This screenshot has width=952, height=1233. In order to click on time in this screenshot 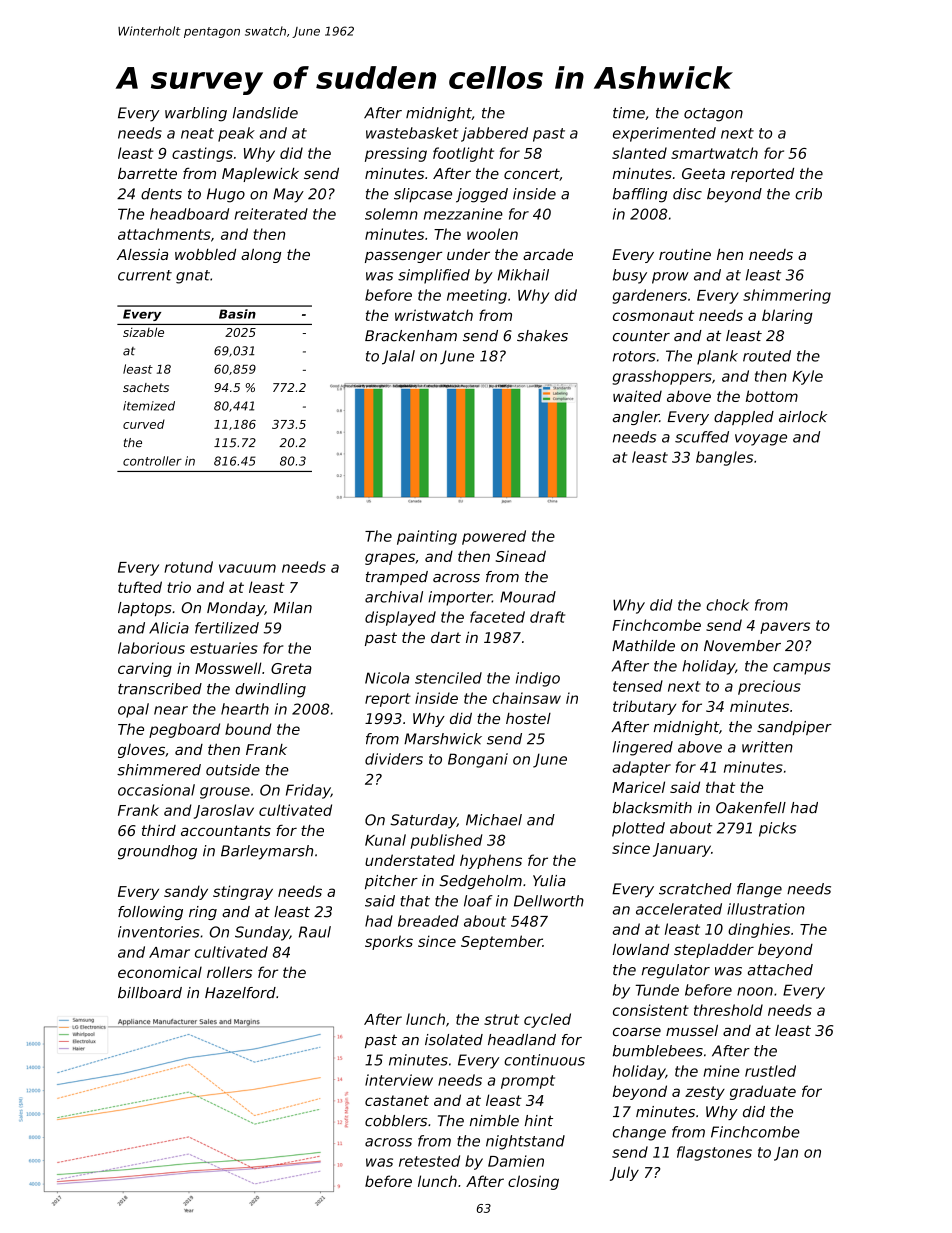, I will do `click(629, 113)`.
